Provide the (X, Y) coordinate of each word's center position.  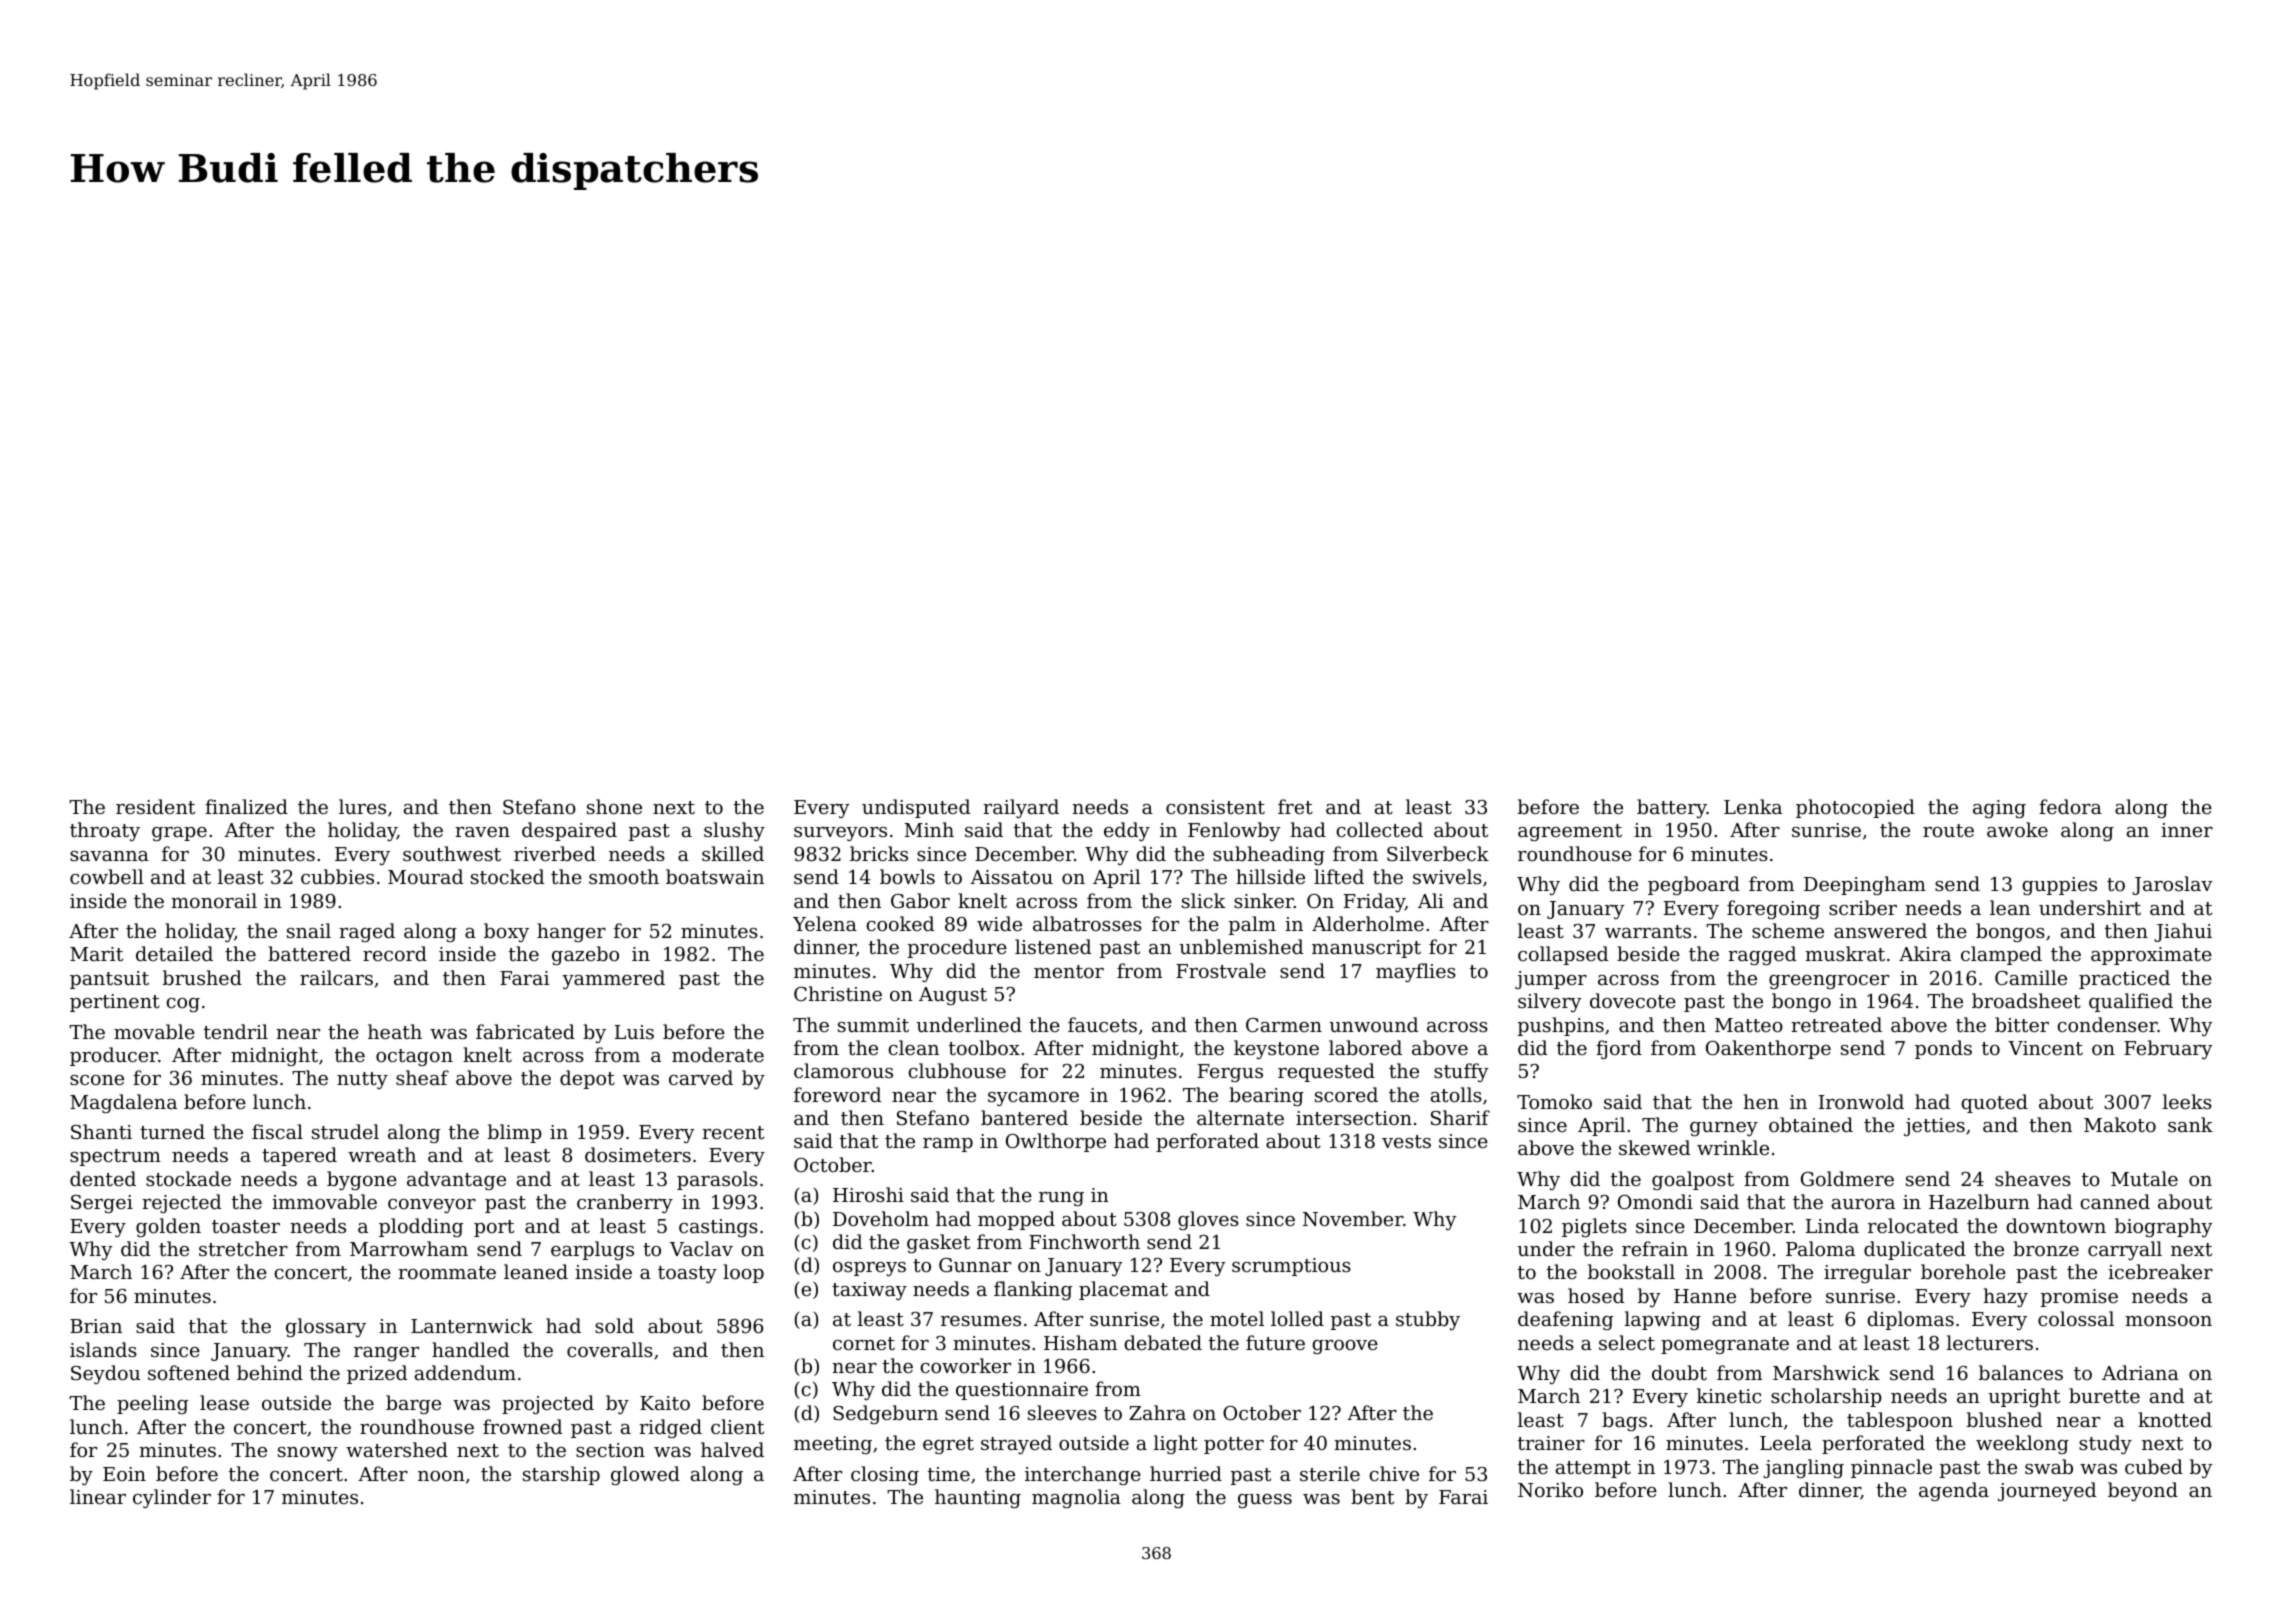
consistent (1215, 807)
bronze (2046, 1248)
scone (97, 1080)
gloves (1208, 1220)
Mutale (2144, 1178)
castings (718, 1228)
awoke (2017, 829)
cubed (2154, 1466)
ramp (948, 1145)
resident (155, 806)
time (949, 1474)
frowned (522, 1426)
